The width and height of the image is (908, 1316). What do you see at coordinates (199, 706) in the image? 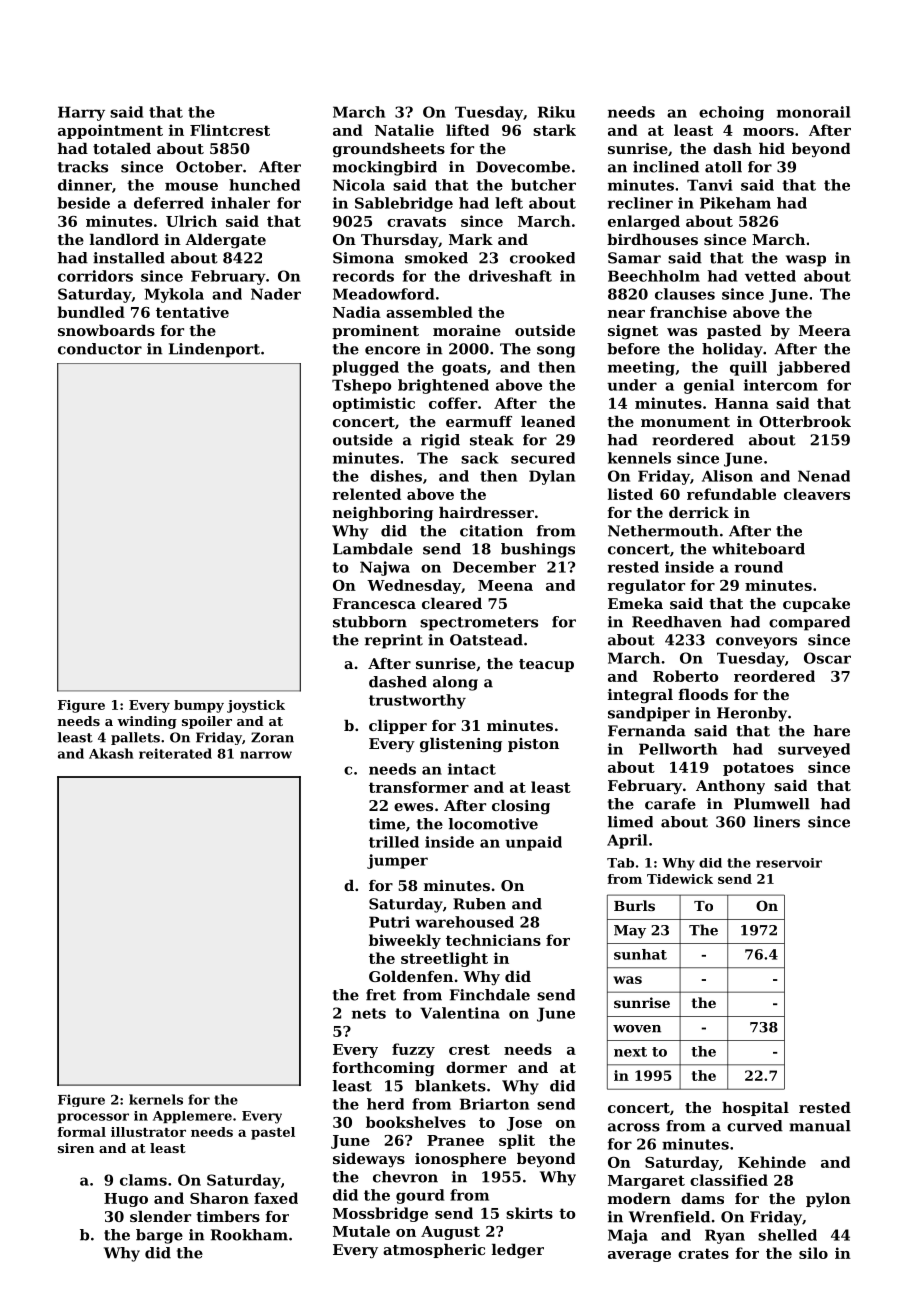
I see `bumpy` at bounding box center [199, 706].
